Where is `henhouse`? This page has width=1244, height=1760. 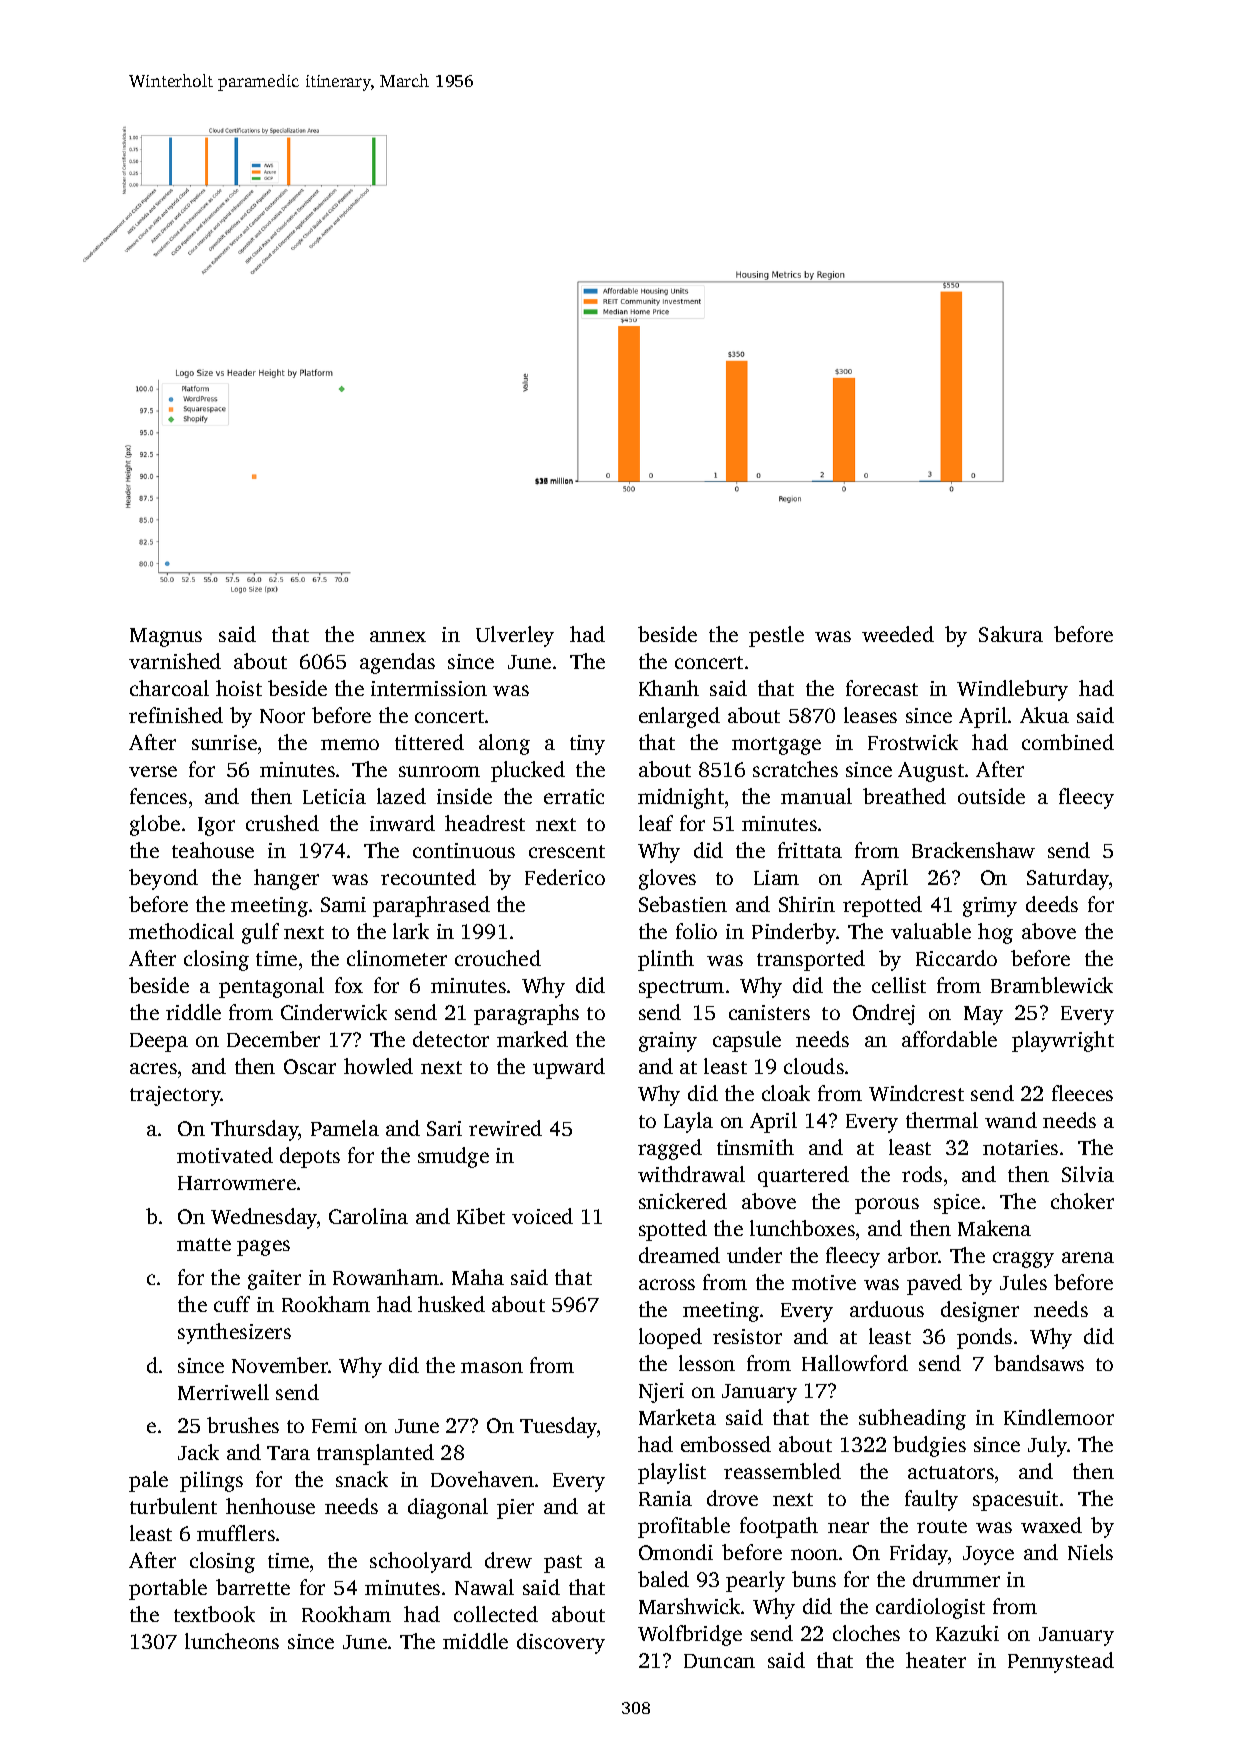
henhouse is located at coordinates (270, 1506).
